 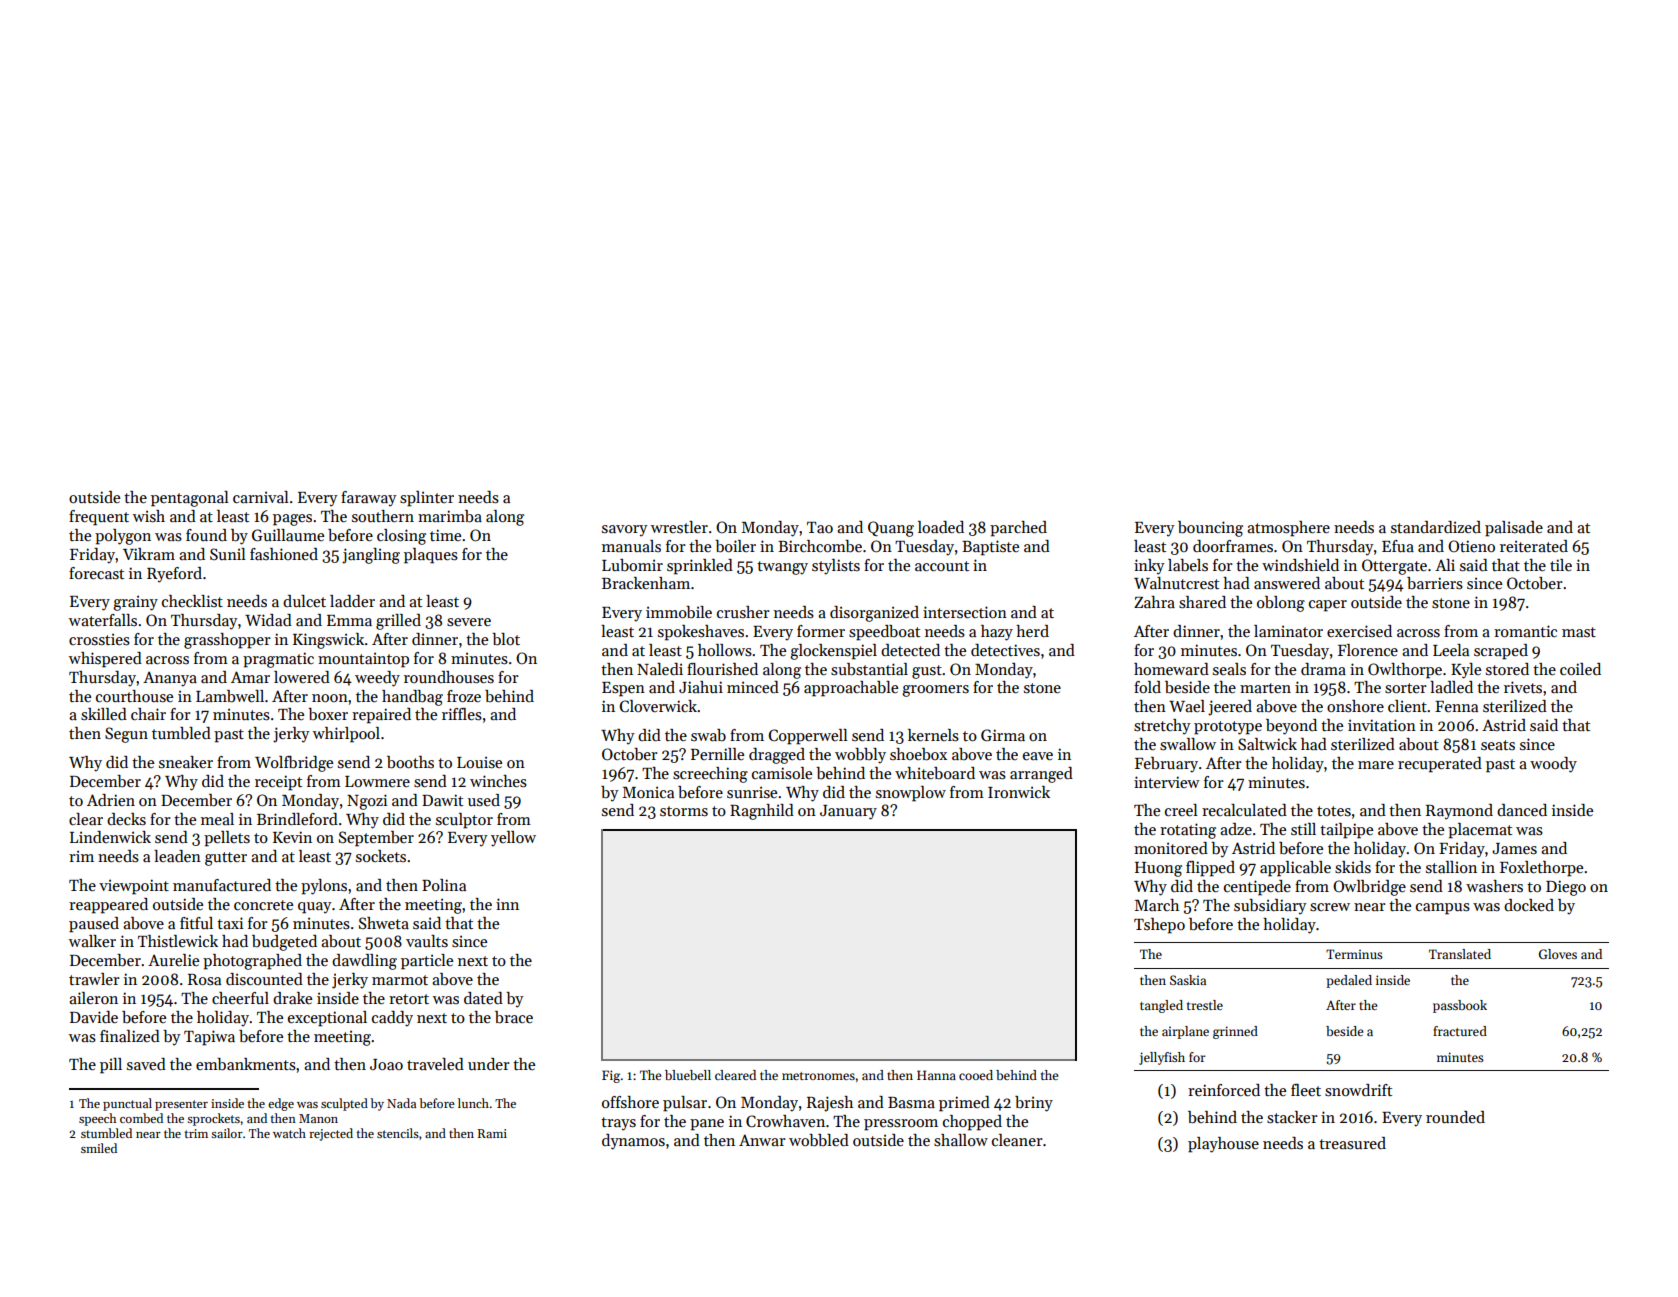 I want to click on whispered, so click(x=105, y=660).
